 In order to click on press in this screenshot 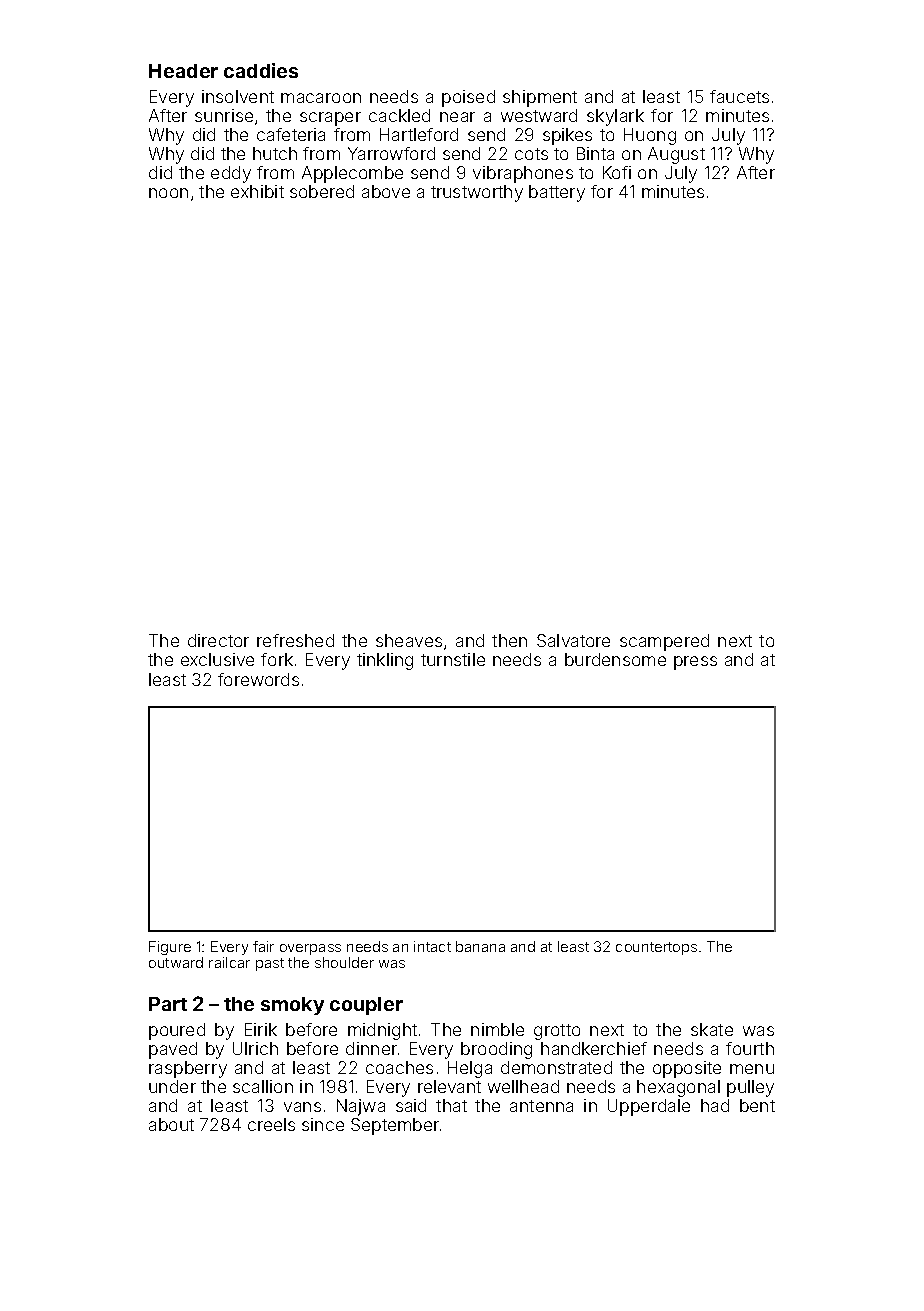, I will do `click(695, 663)`.
